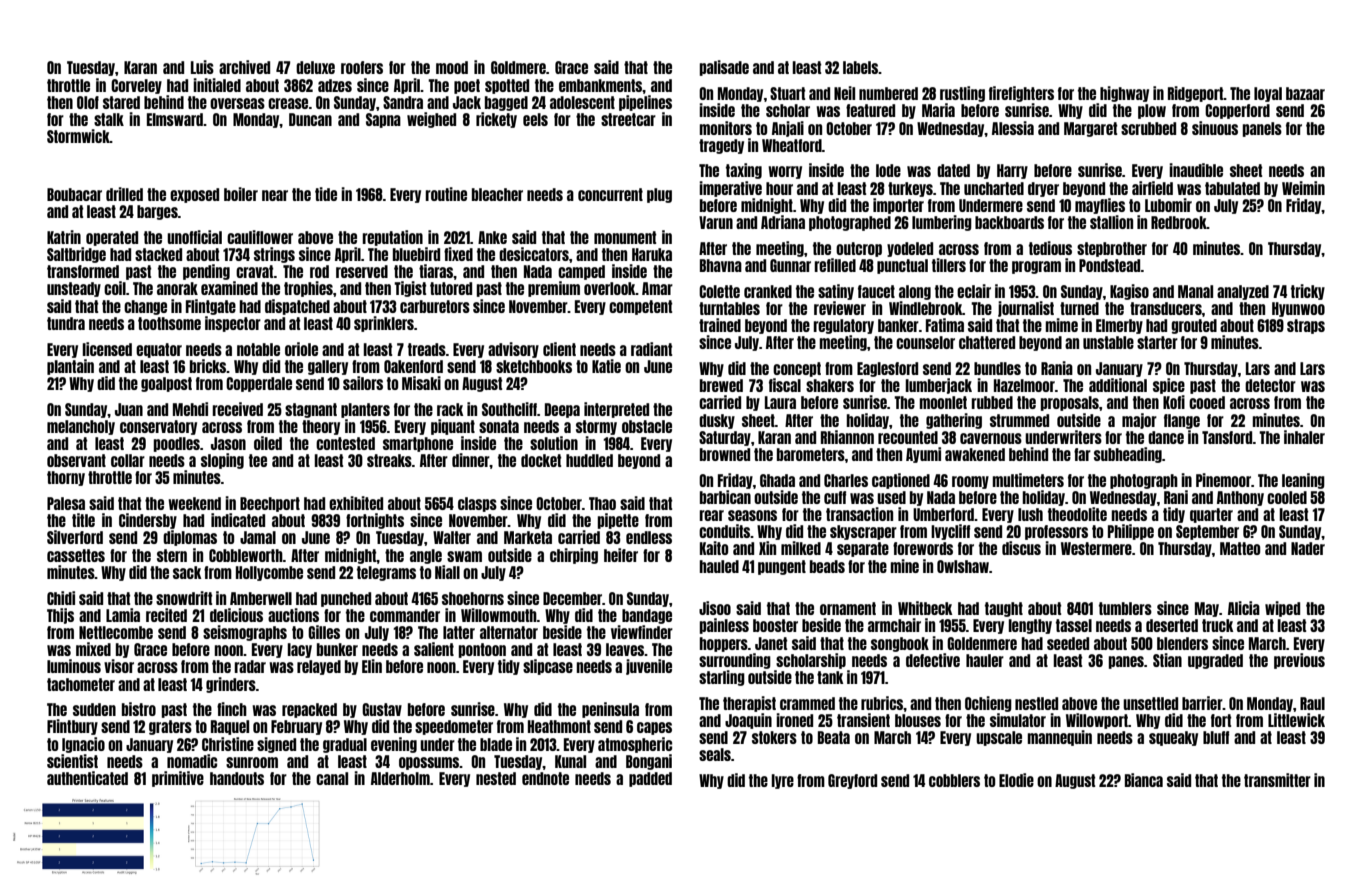 The height and width of the screenshot is (887, 1372). I want to click on Bianca, so click(1144, 780).
